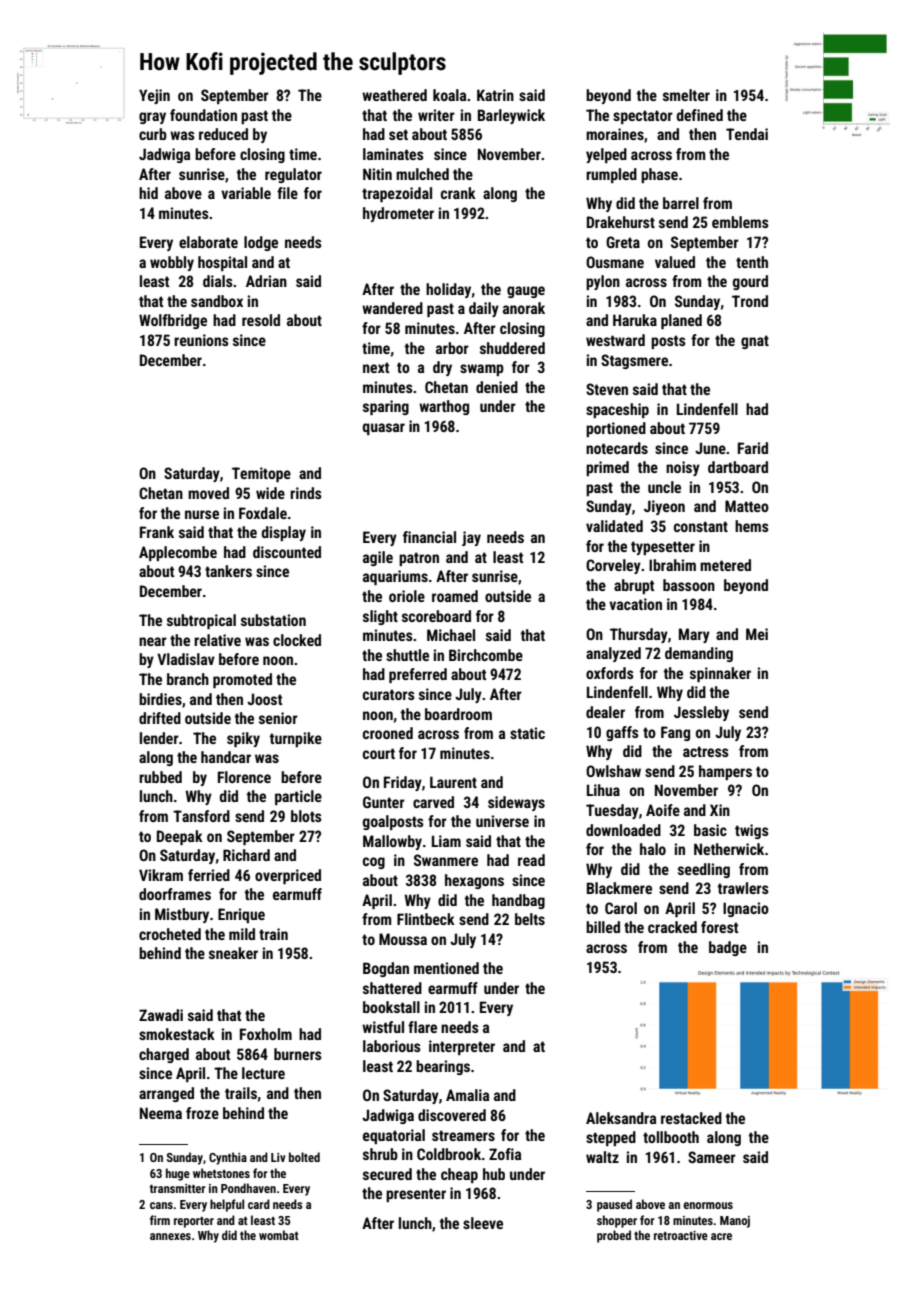 This screenshot has height=1316, width=908. Describe the element at coordinates (451, 635) in the screenshot. I see `Michael` at that location.
